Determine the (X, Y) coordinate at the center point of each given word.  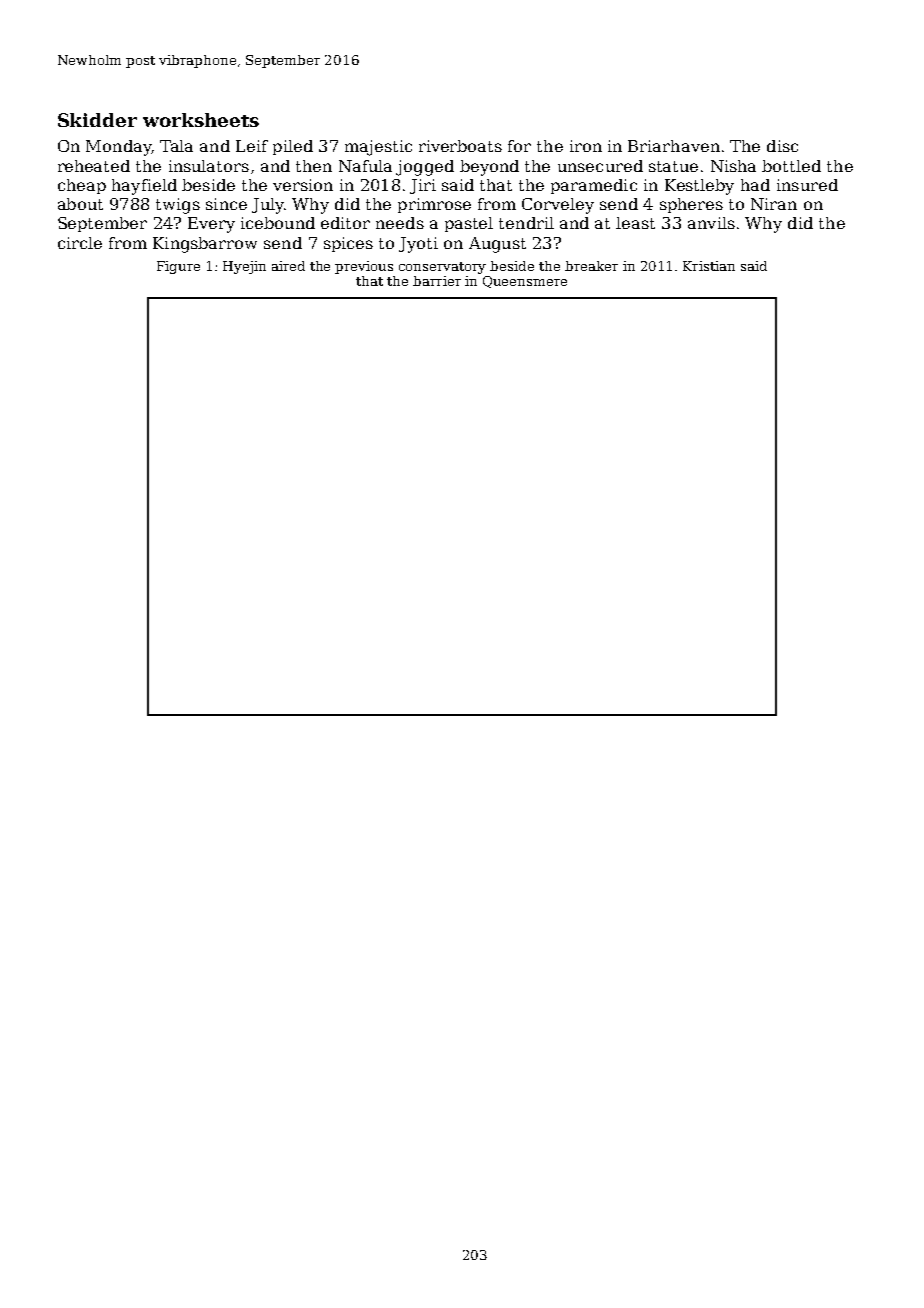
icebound (278, 223)
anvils (711, 223)
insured (807, 185)
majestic (378, 148)
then (314, 166)
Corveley (558, 206)
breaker (591, 266)
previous (364, 267)
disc (782, 146)
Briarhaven (674, 146)
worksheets (201, 120)
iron (586, 146)
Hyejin (244, 267)
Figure (178, 267)
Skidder (97, 120)
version (303, 185)
